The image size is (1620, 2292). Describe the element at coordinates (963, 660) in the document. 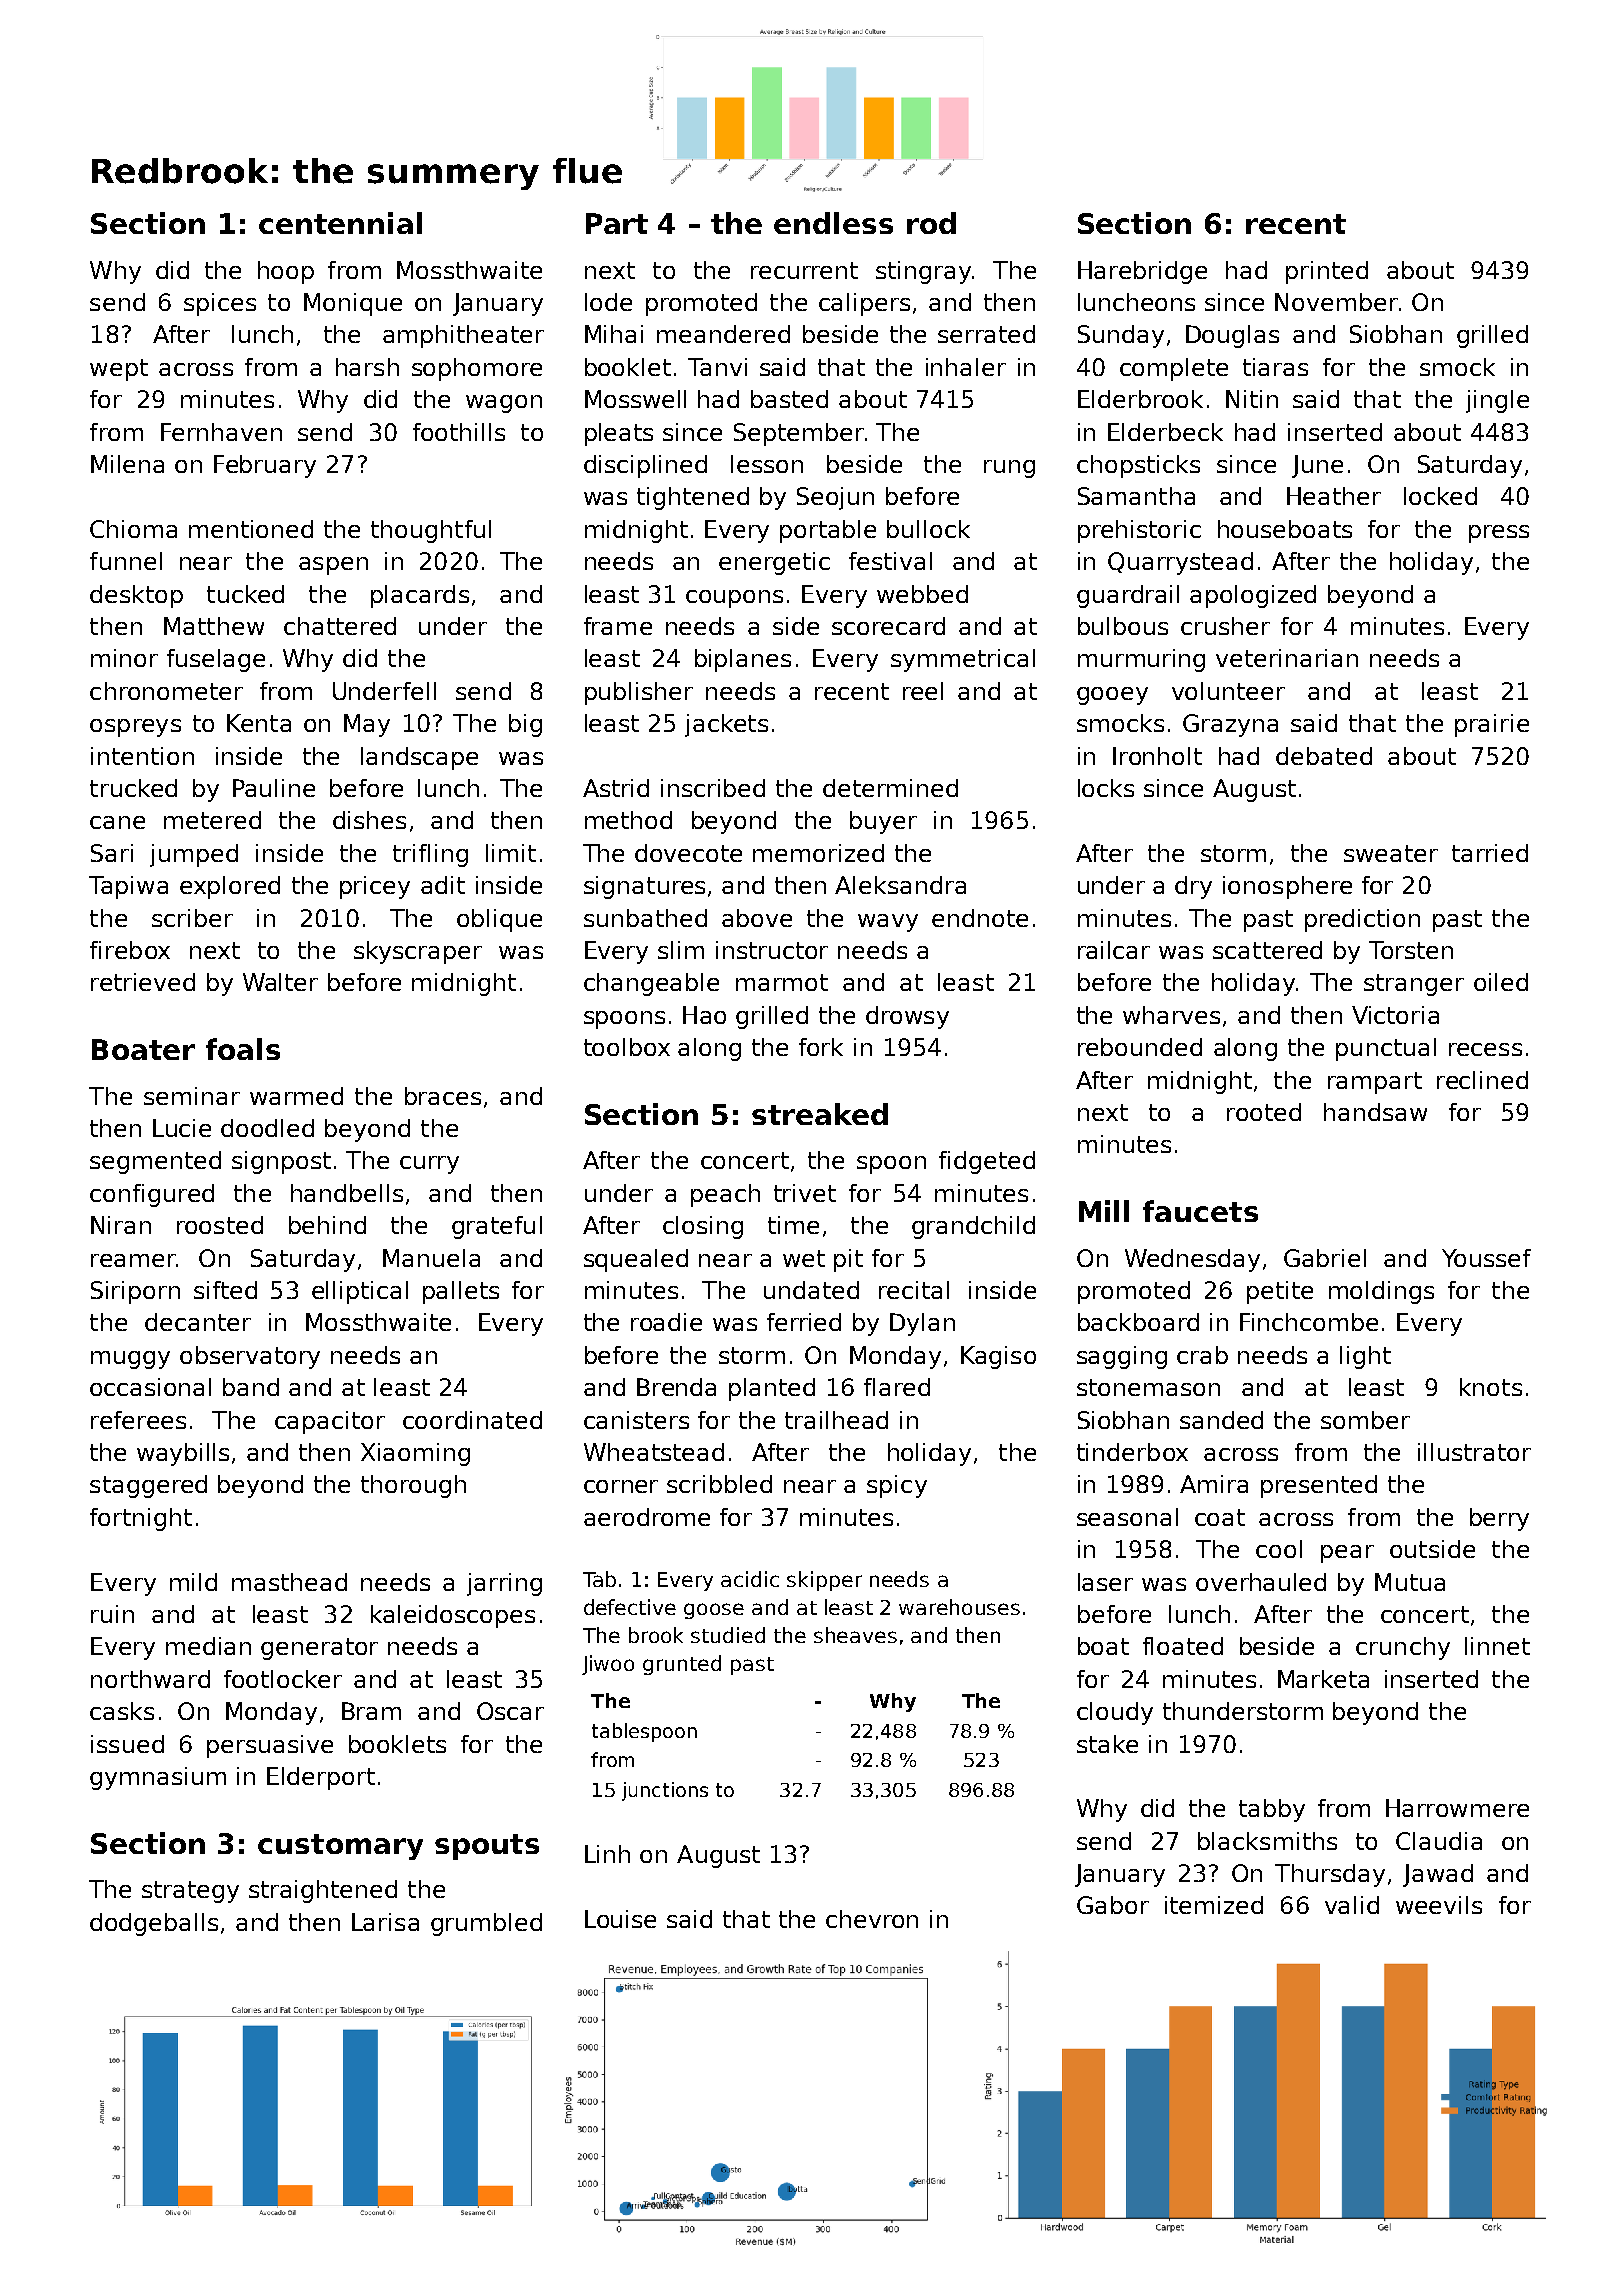

I see `symmetrical` at that location.
